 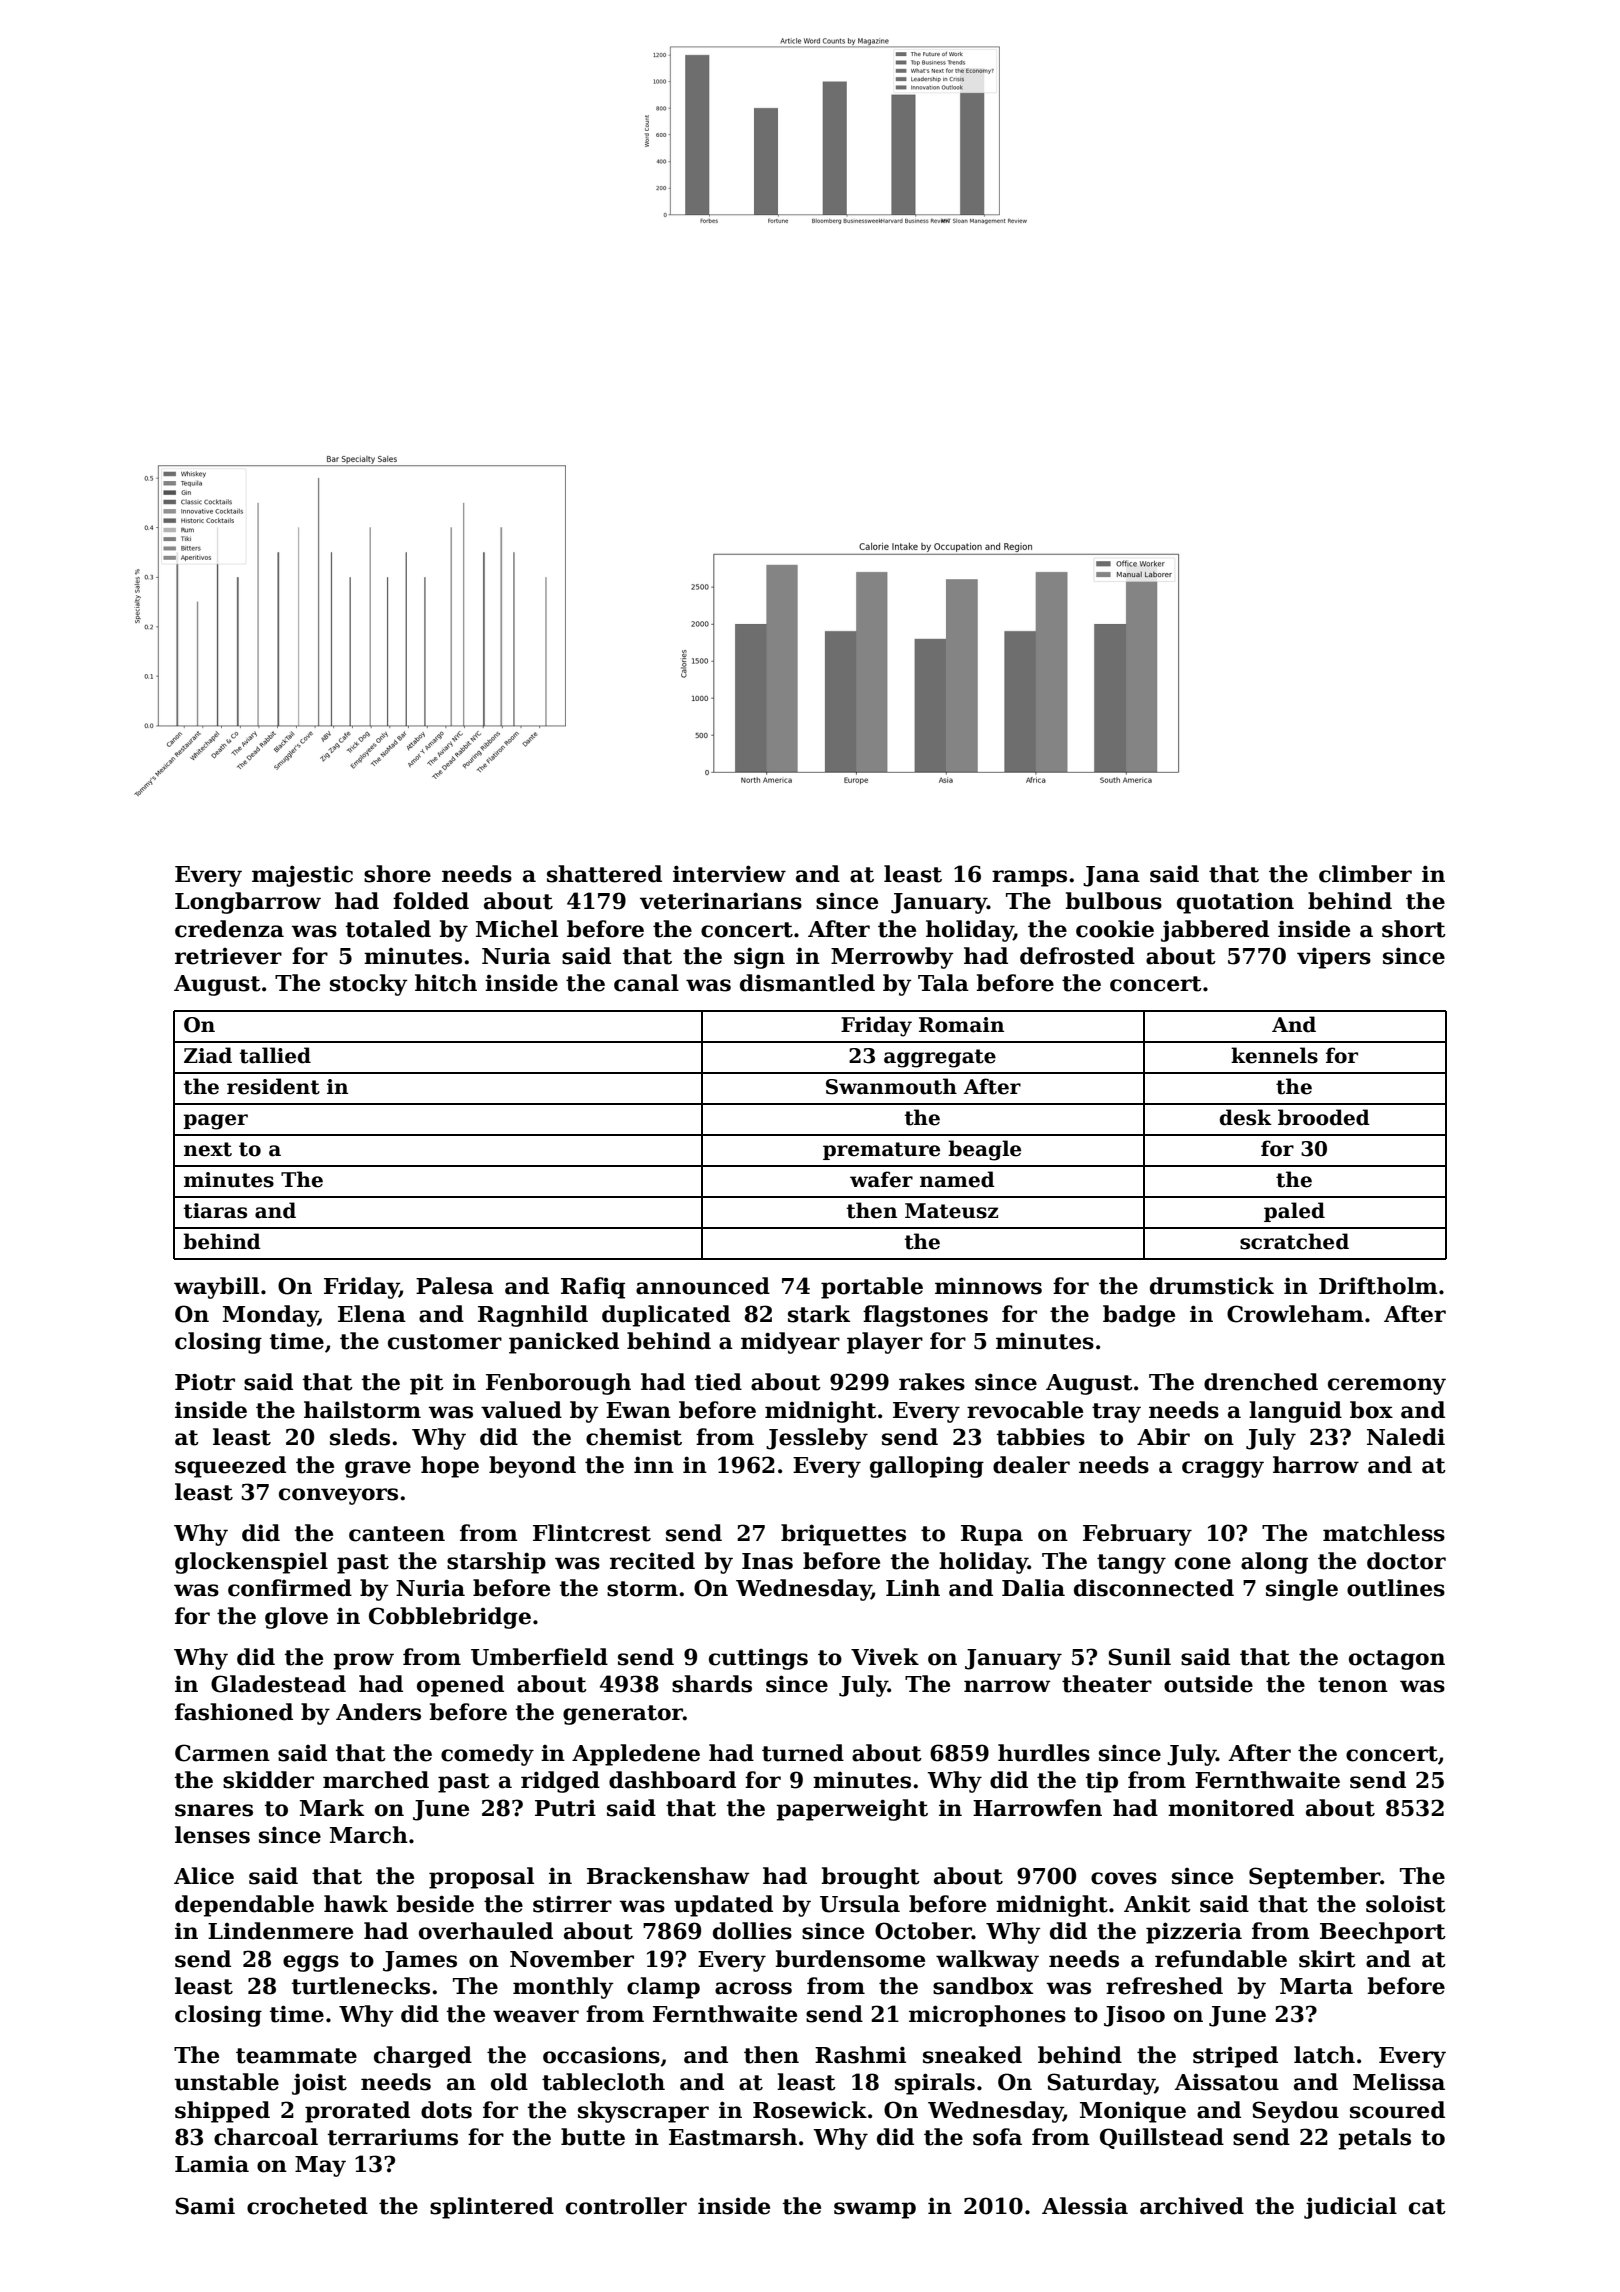 I want to click on galloping, so click(x=927, y=1467).
